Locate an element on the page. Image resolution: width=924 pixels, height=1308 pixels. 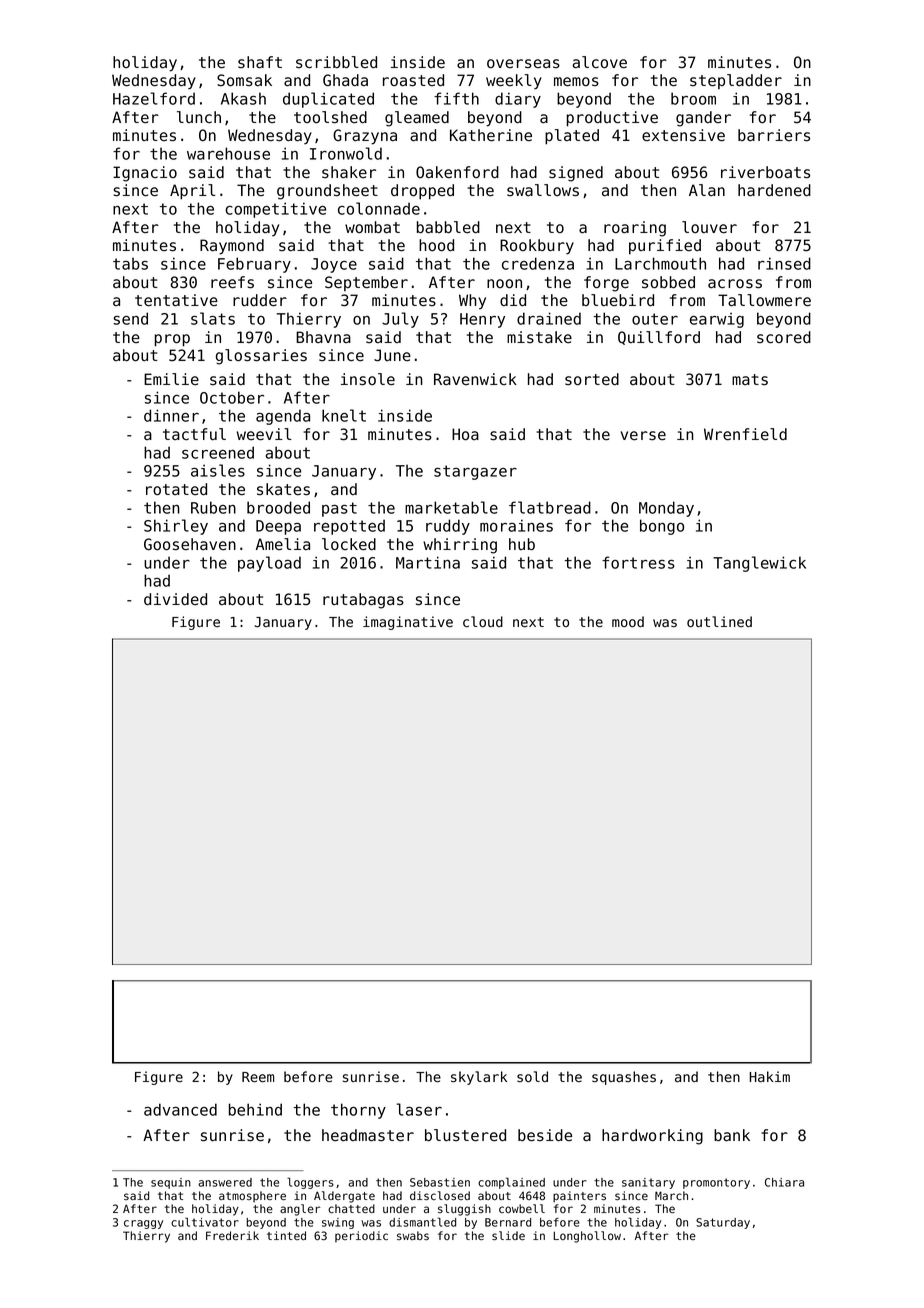
sold is located at coordinates (532, 1076).
